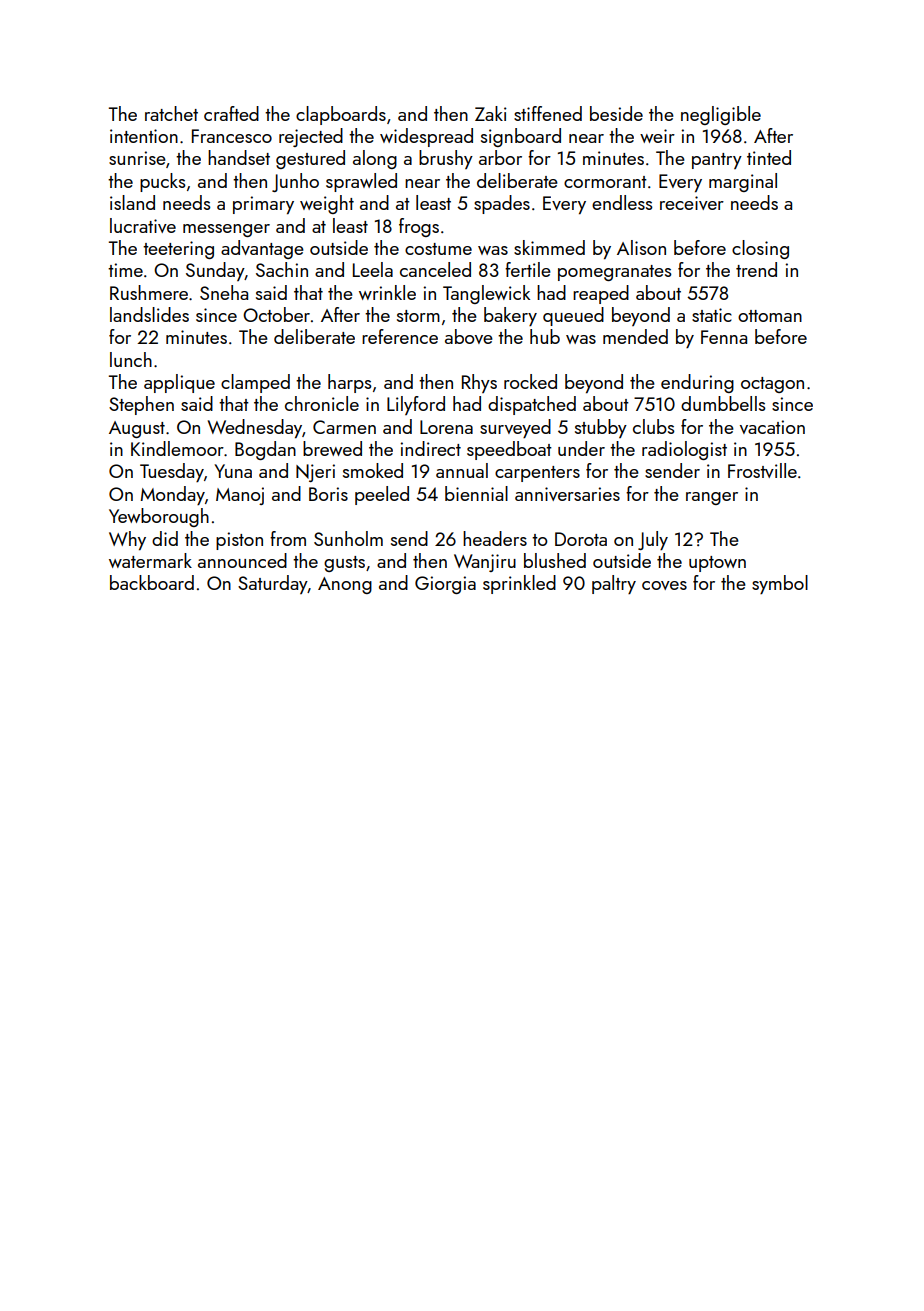 Image resolution: width=924 pixels, height=1311 pixels. Describe the element at coordinates (177, 448) in the page. I see `Kindlemoor` at that location.
